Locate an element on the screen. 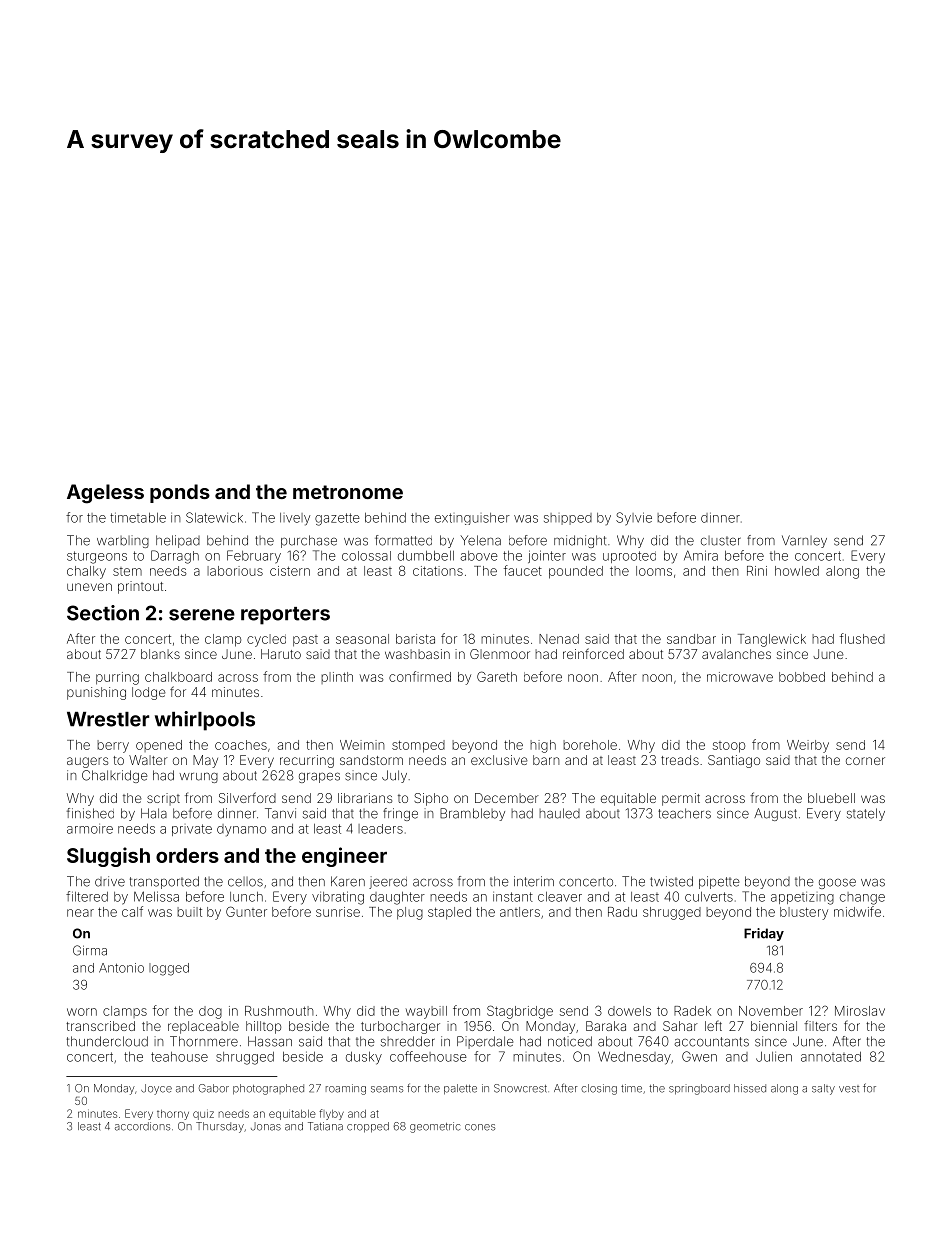 This screenshot has height=1233, width=952. Haruto is located at coordinates (281, 654).
